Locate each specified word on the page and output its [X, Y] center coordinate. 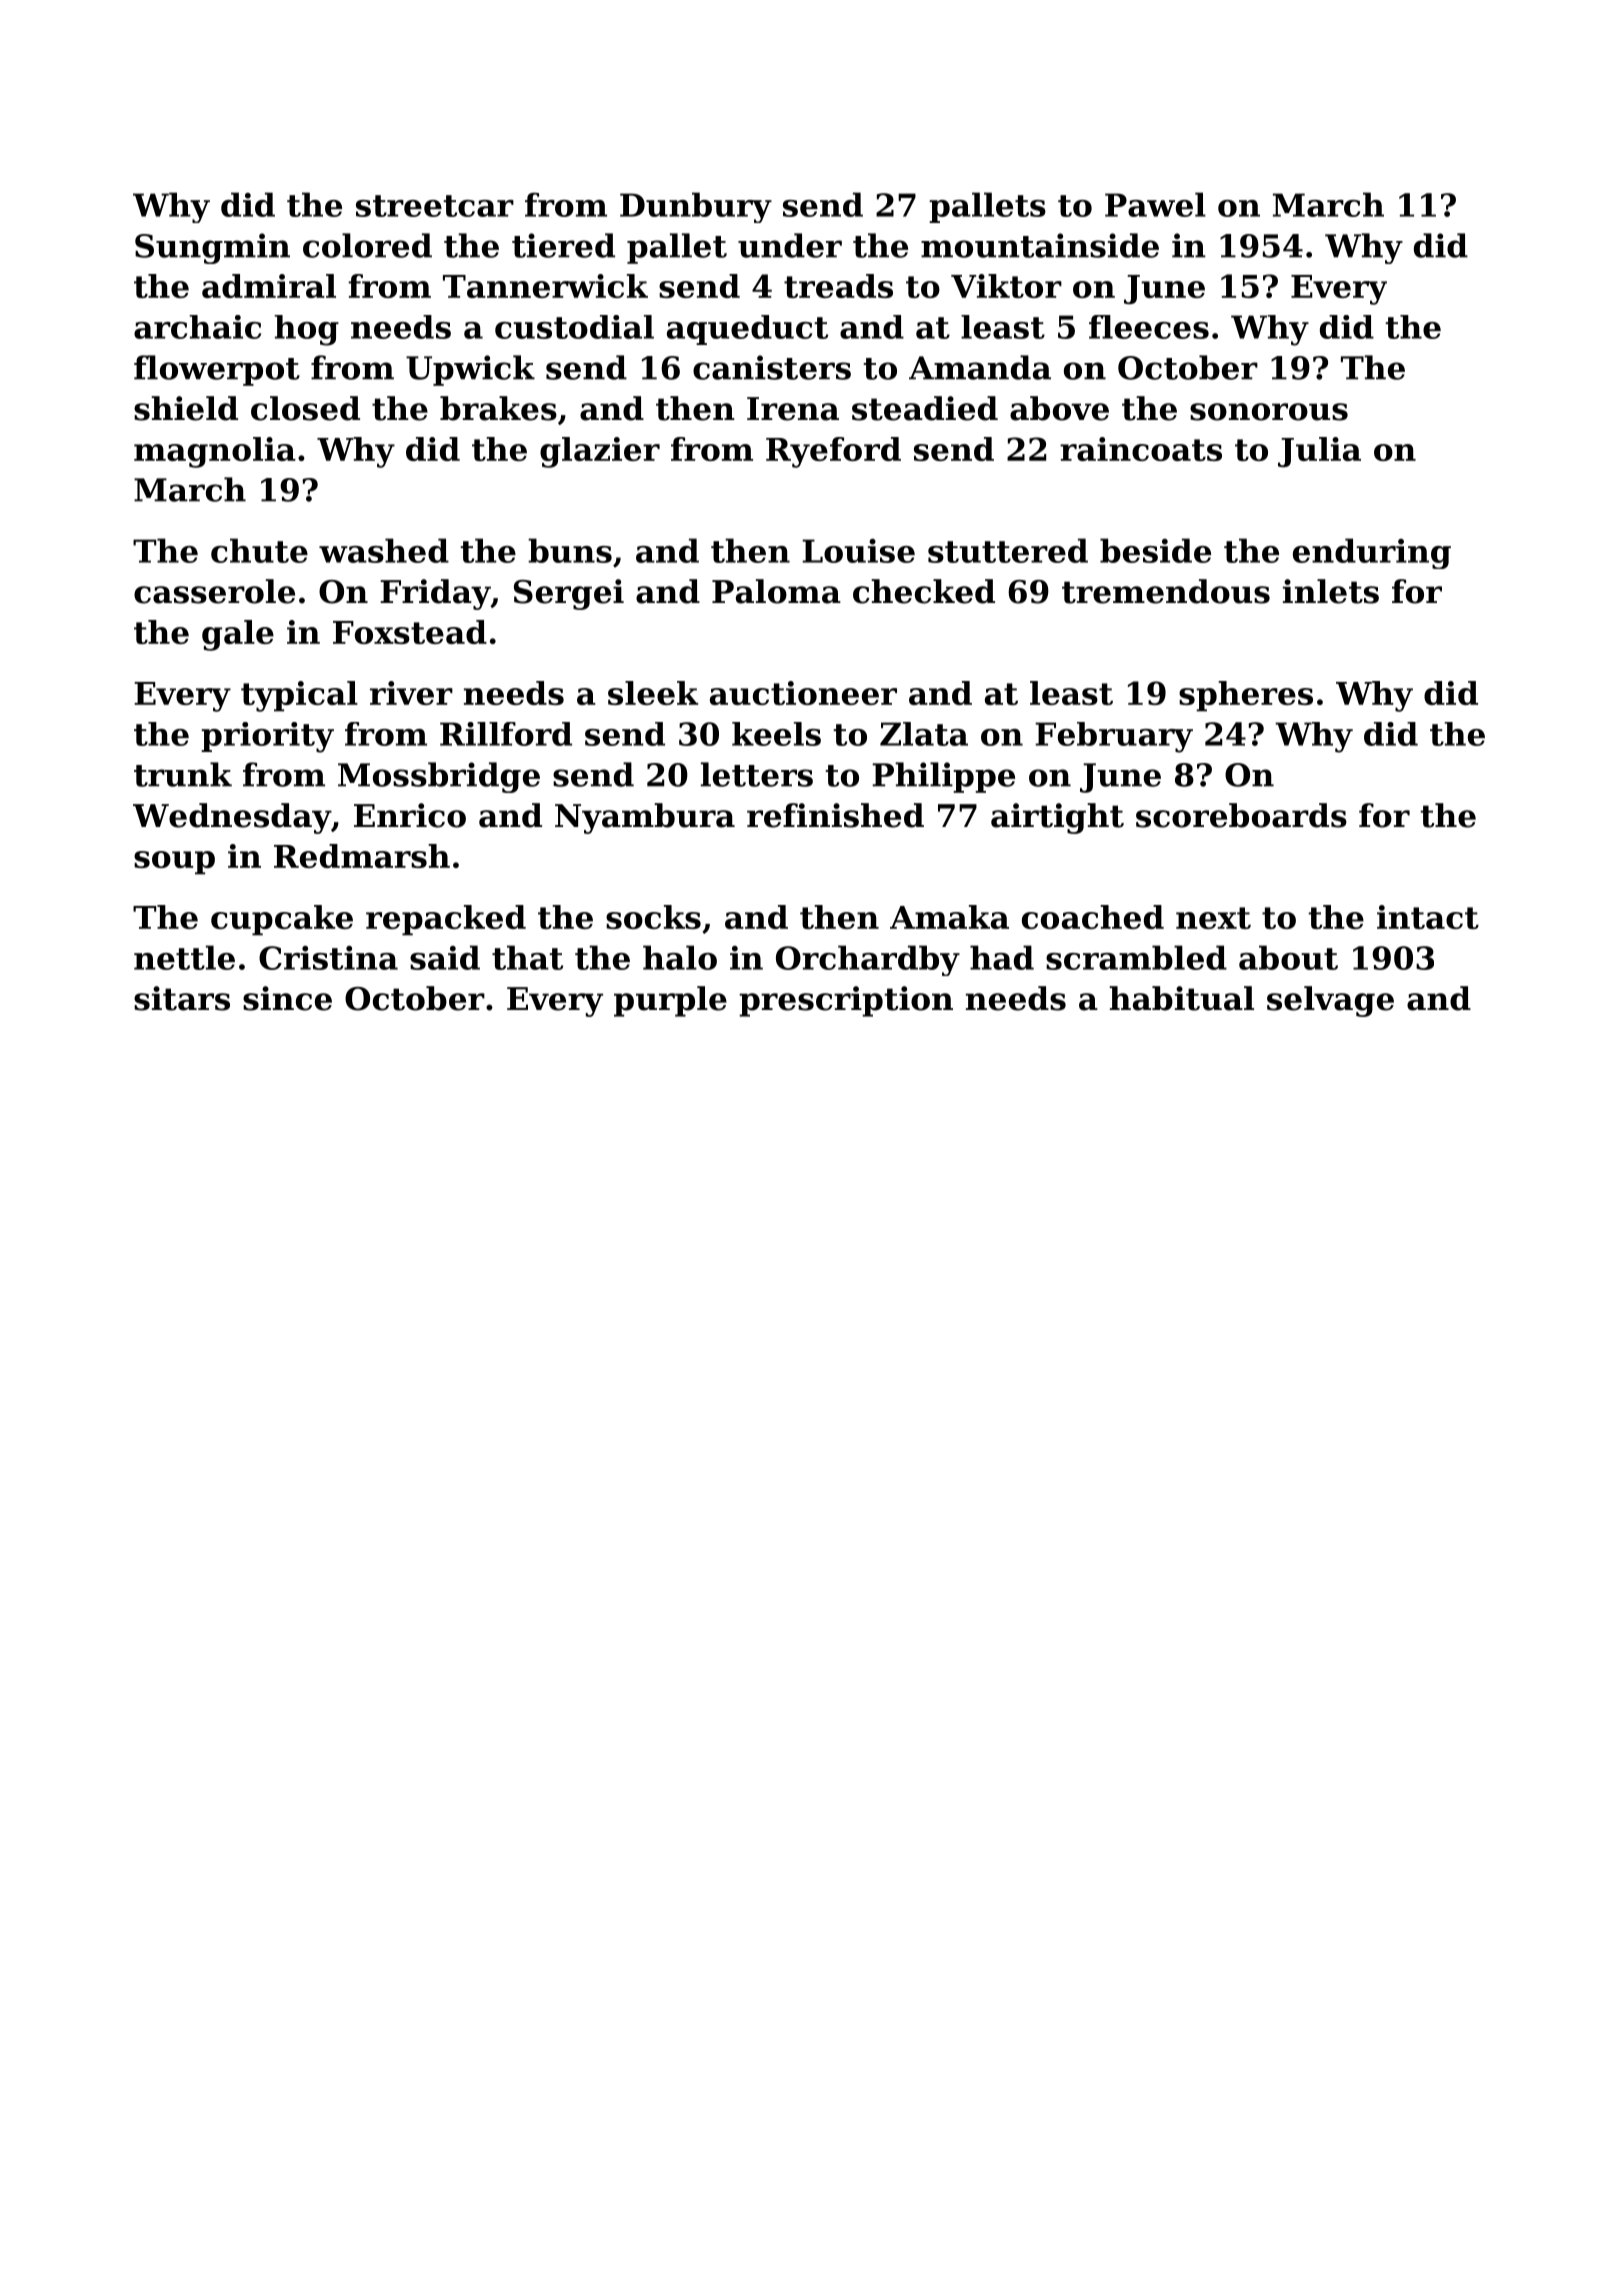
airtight [1057, 818]
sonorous [1269, 412]
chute [259, 550]
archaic [197, 327]
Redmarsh [362, 856]
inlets [1331, 591]
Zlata [924, 734]
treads [838, 286]
